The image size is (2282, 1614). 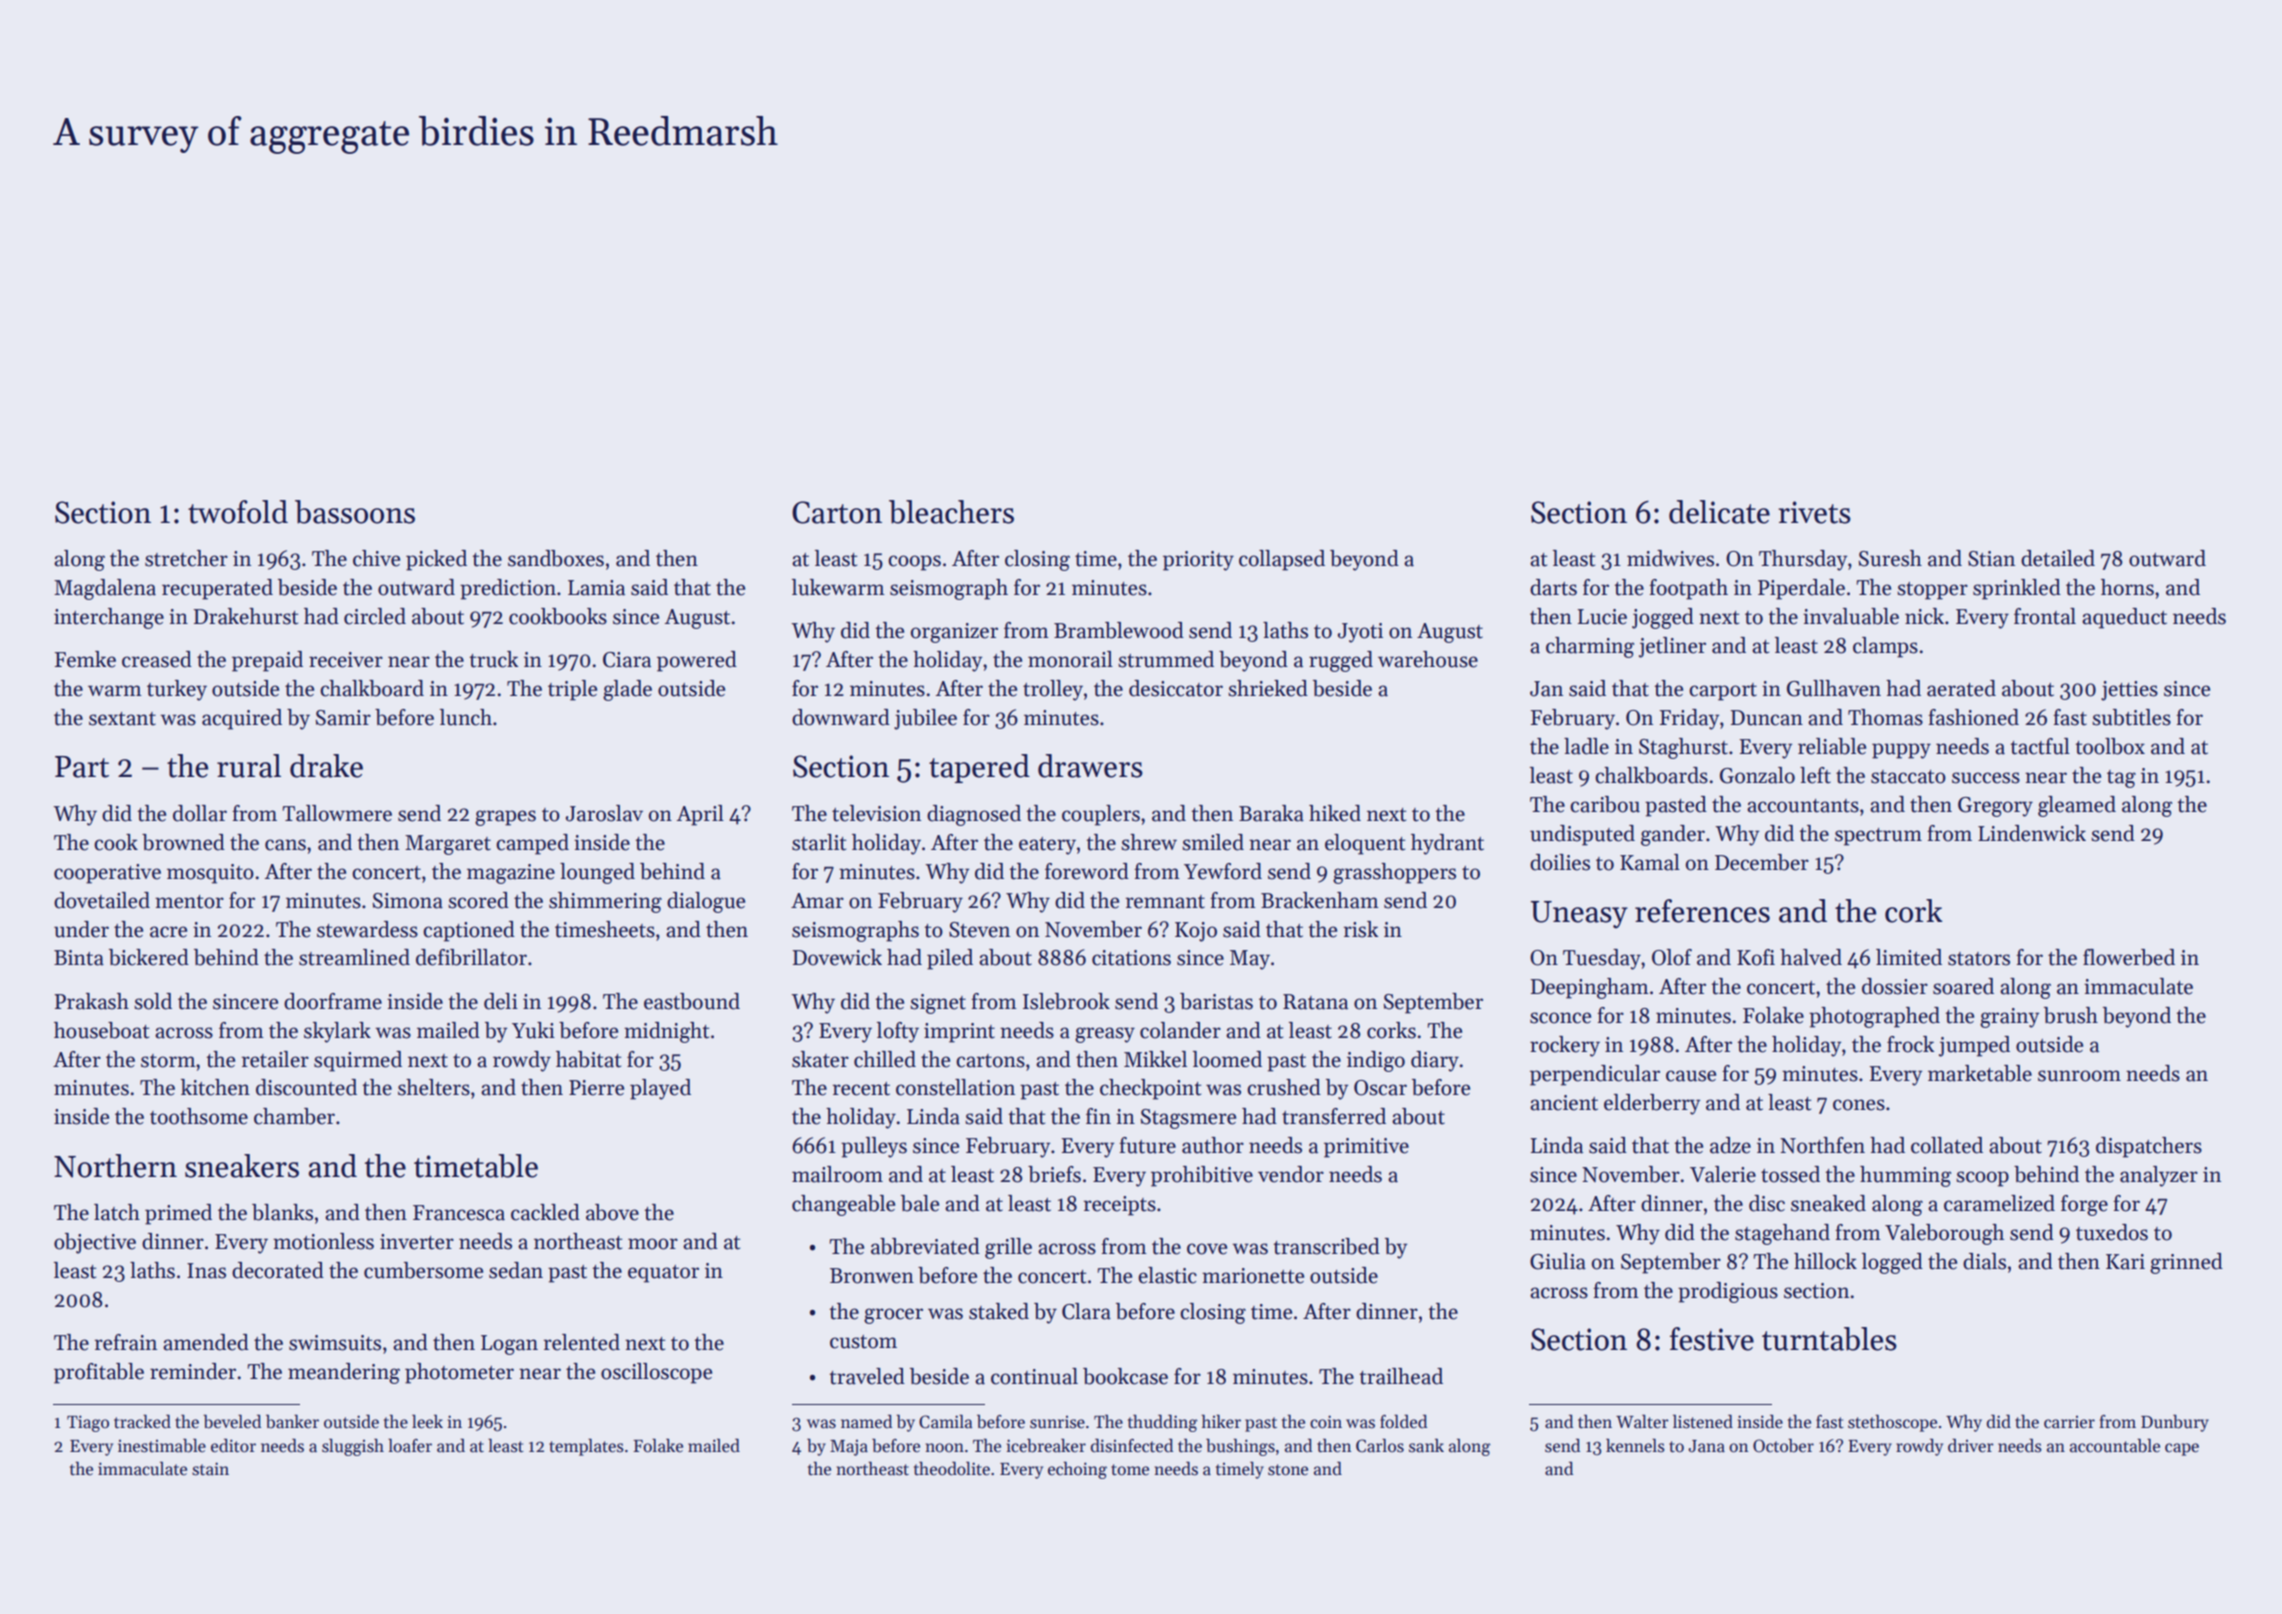 What do you see at coordinates (142, 1421) in the screenshot?
I see `tracked` at bounding box center [142, 1421].
